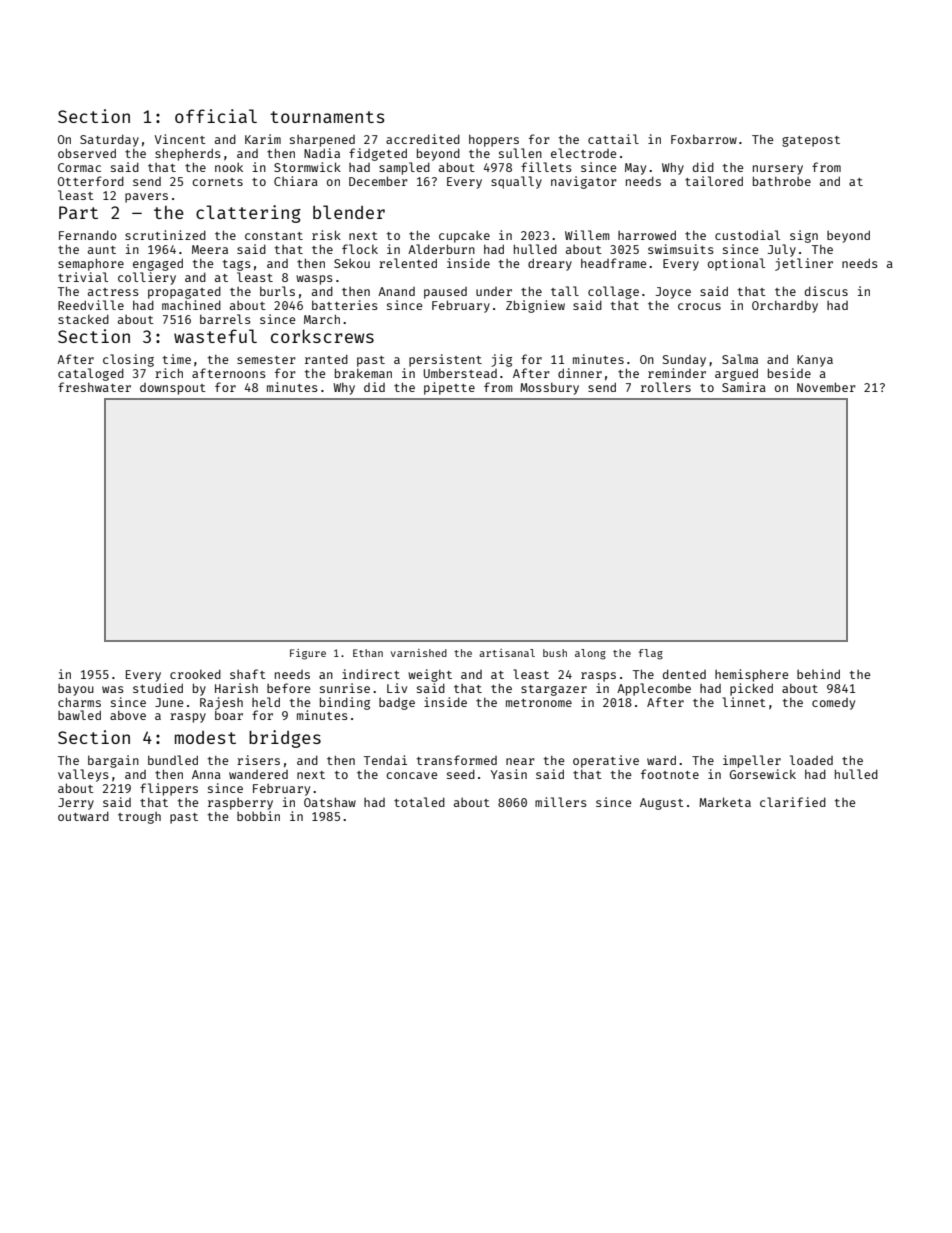  Describe the element at coordinates (258, 816) in the document. I see `bobbin` at that location.
